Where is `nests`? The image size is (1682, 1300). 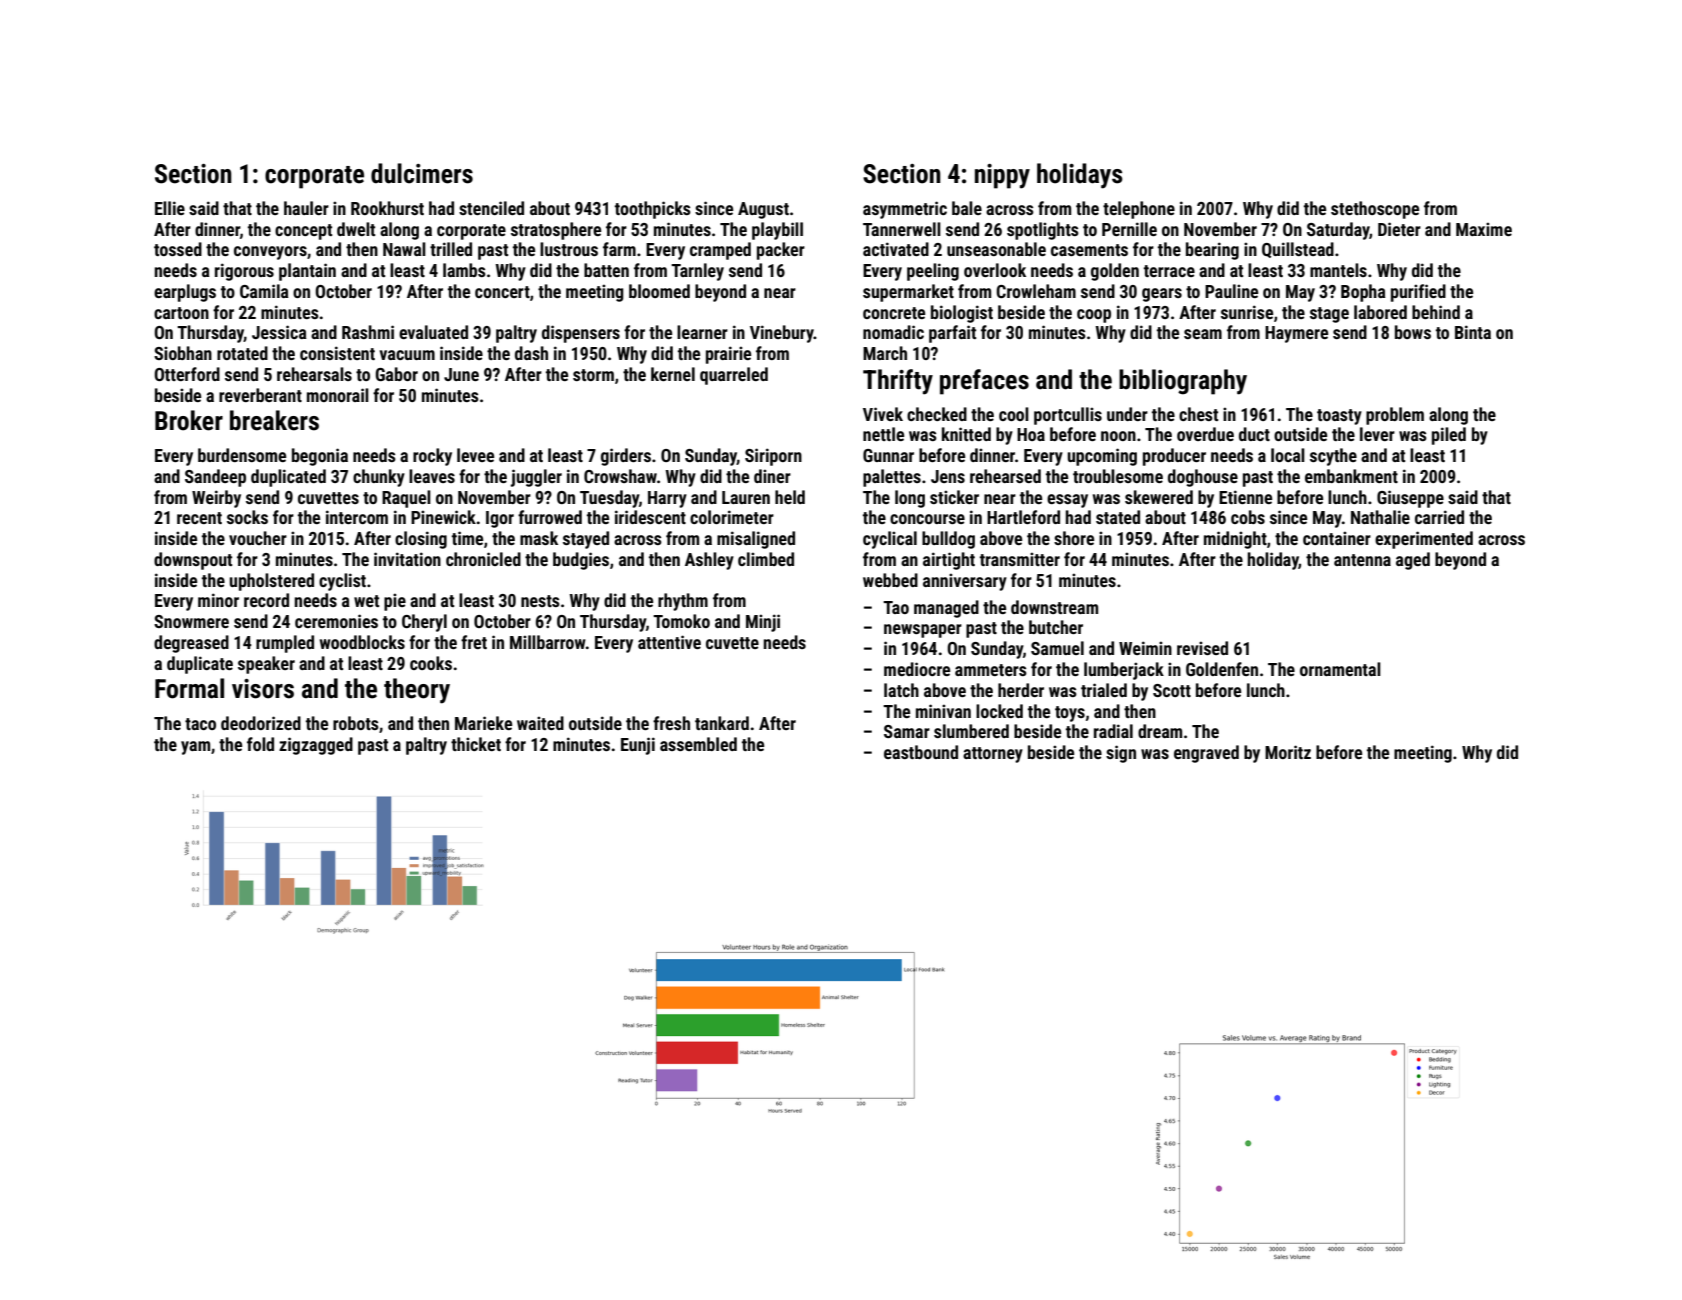
nests is located at coordinates (540, 601).
